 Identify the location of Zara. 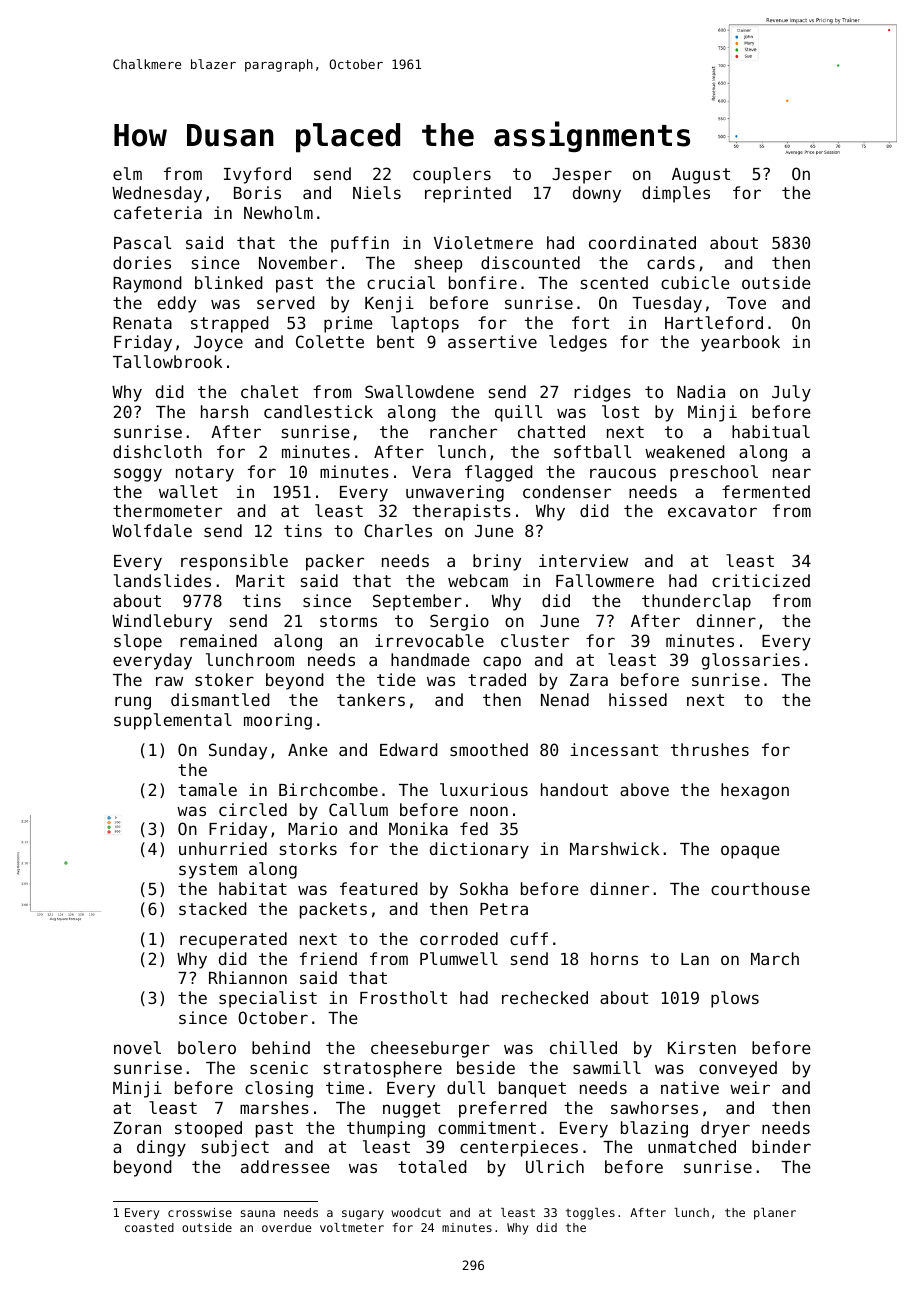
(589, 680).
